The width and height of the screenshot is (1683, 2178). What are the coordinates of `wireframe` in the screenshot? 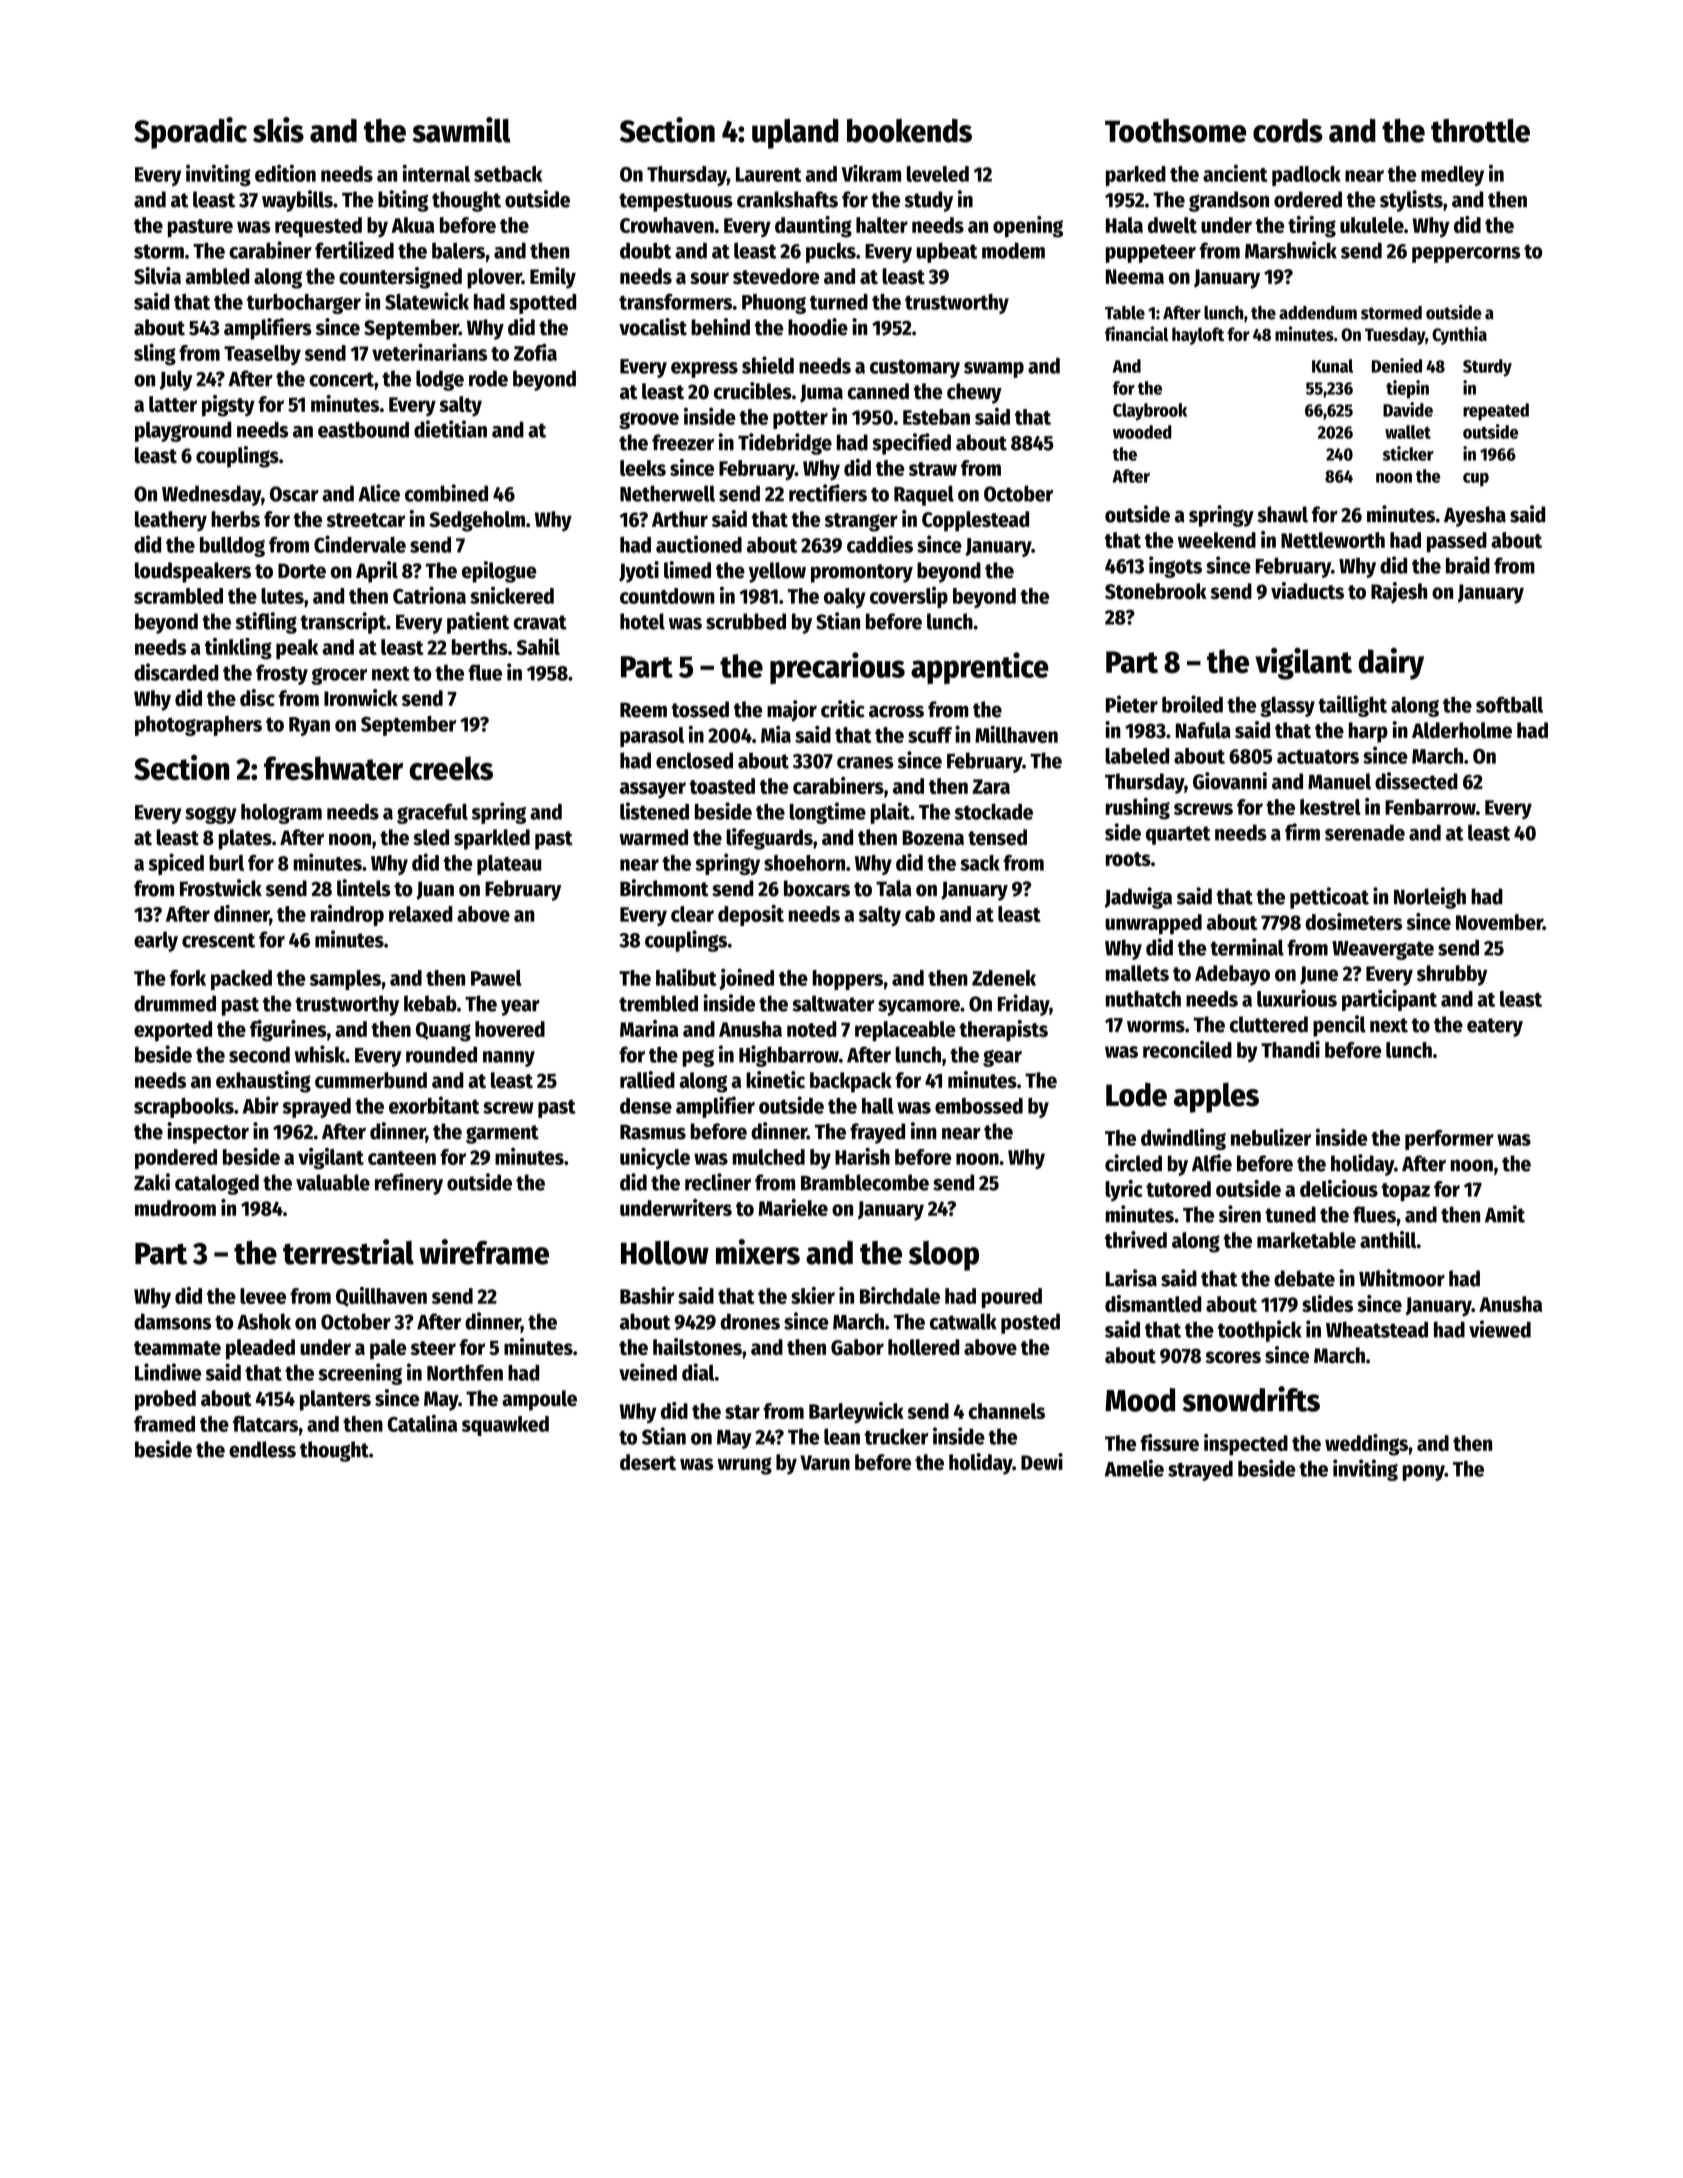 It's located at (484, 1252).
